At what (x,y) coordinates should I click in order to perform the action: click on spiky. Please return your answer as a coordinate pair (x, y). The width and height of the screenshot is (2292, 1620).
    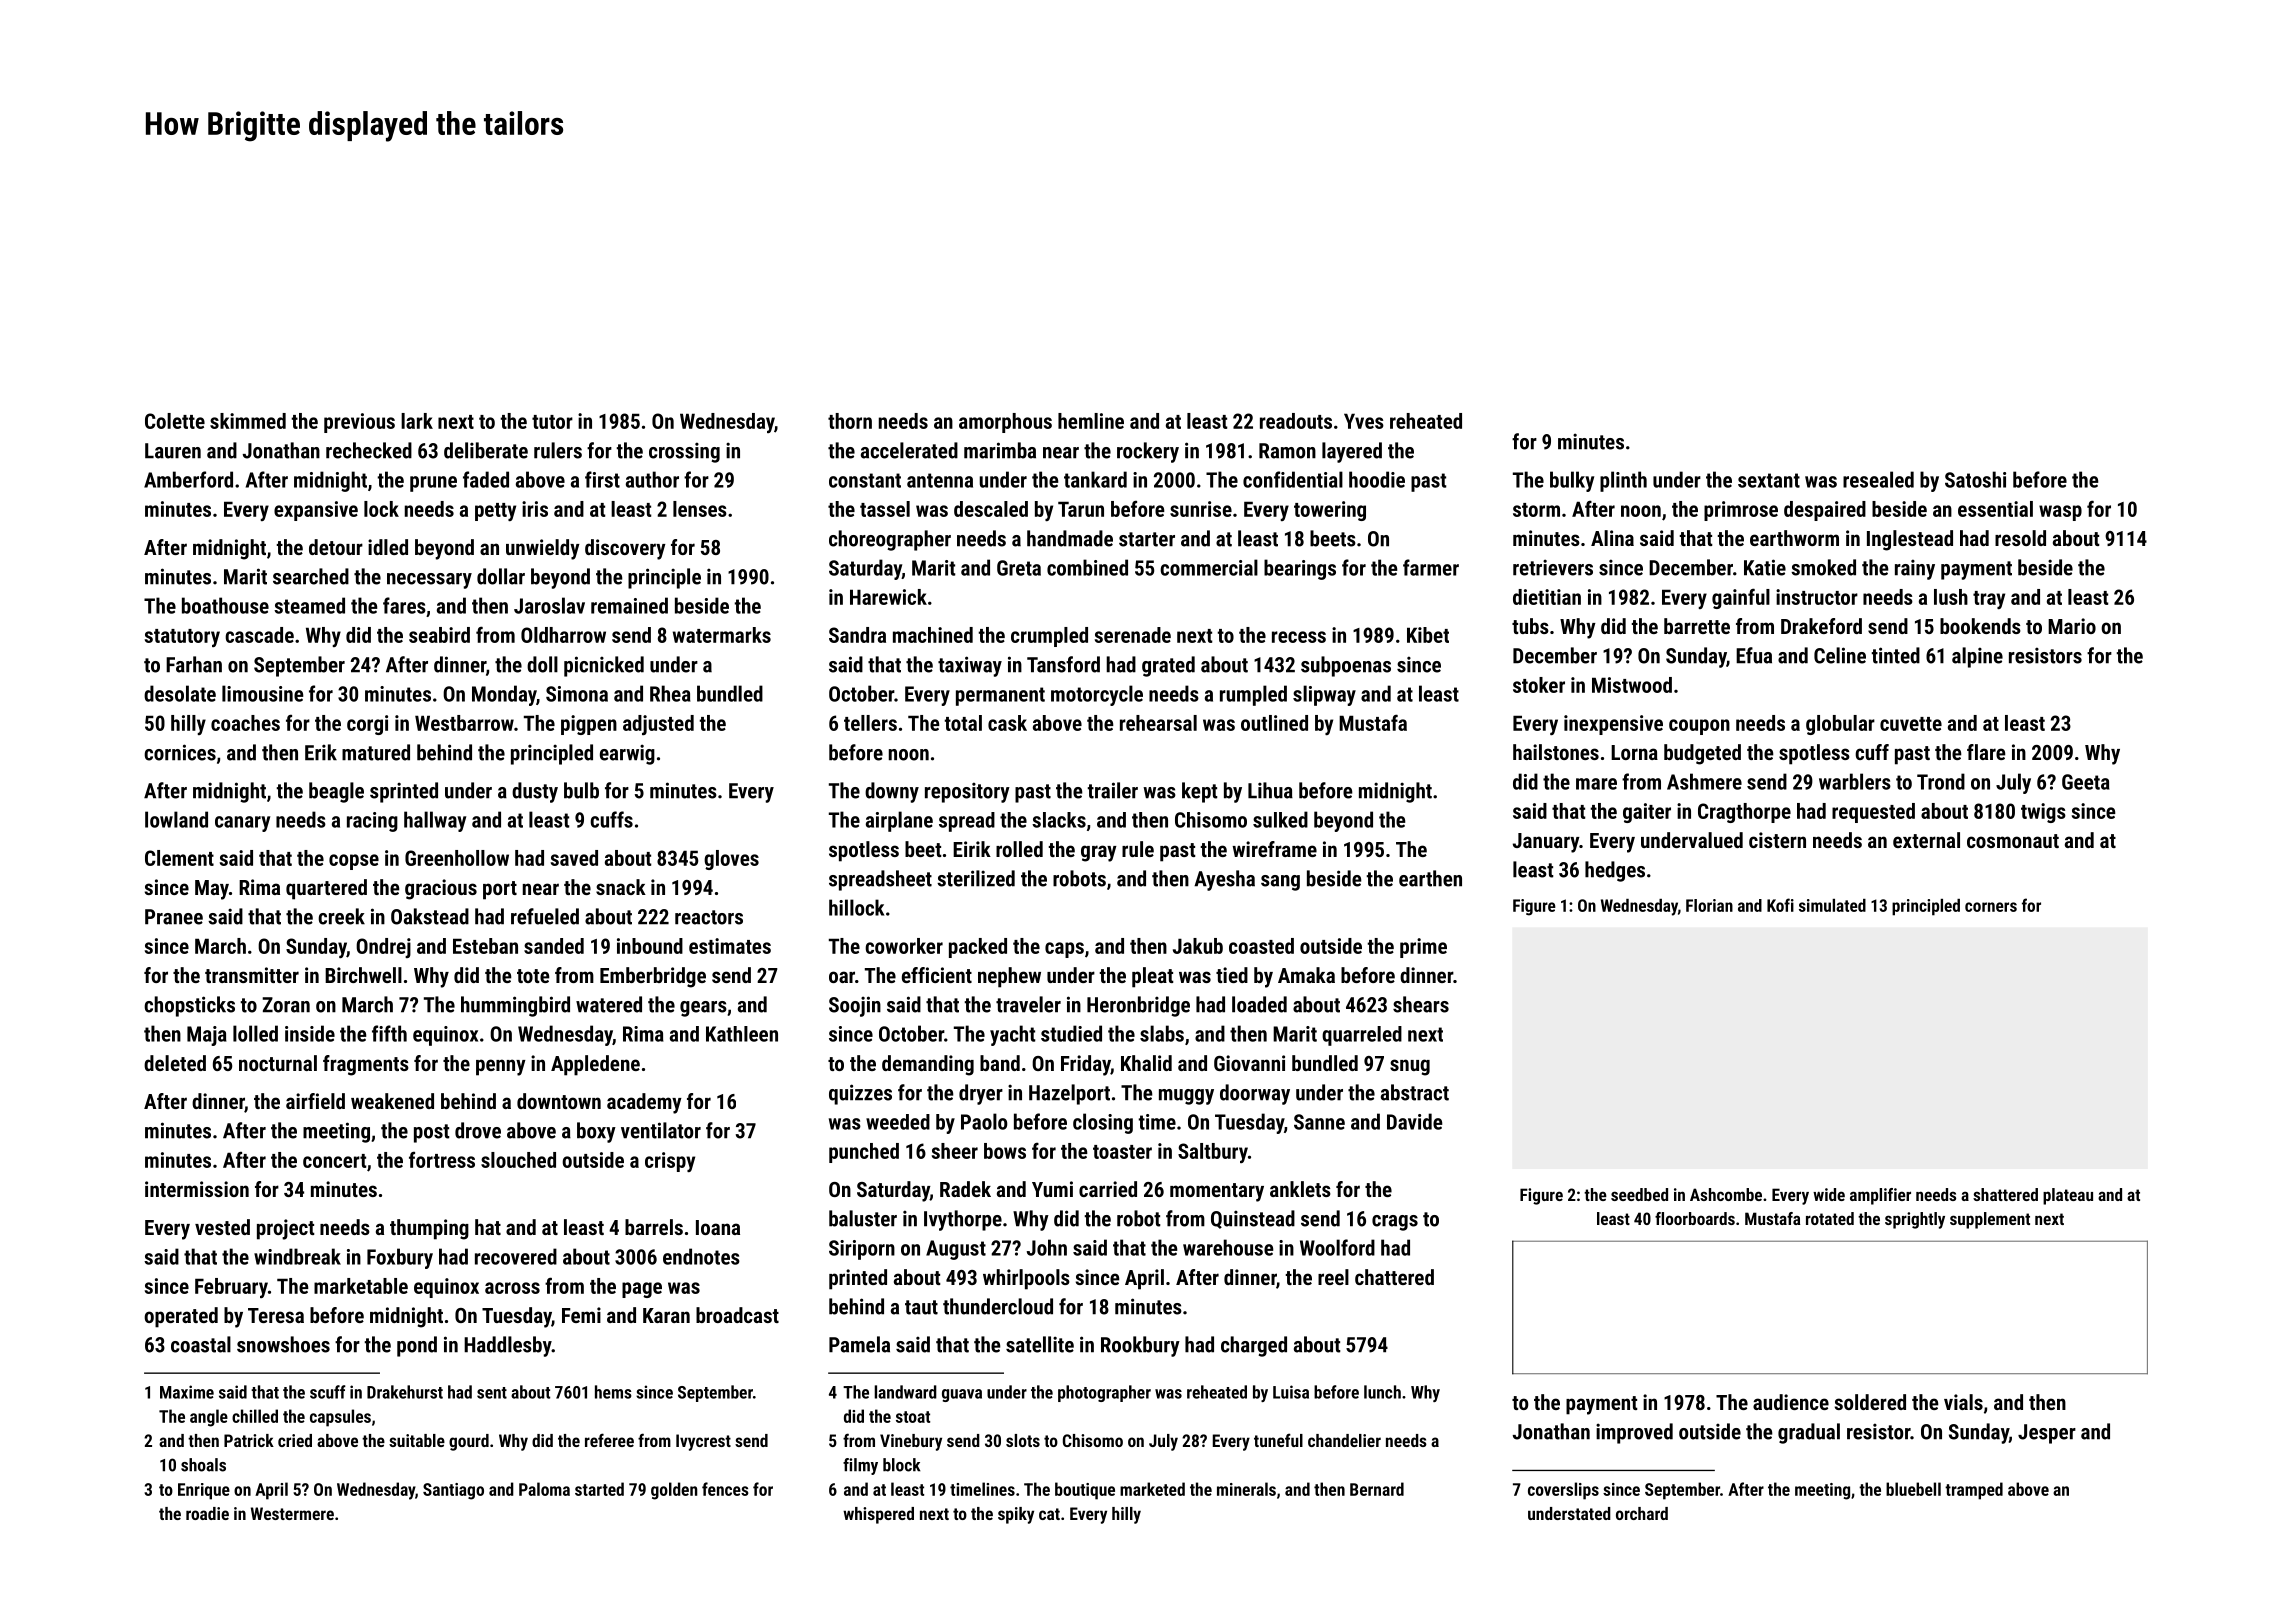
    Looking at the image, I should click on (1016, 1515).
